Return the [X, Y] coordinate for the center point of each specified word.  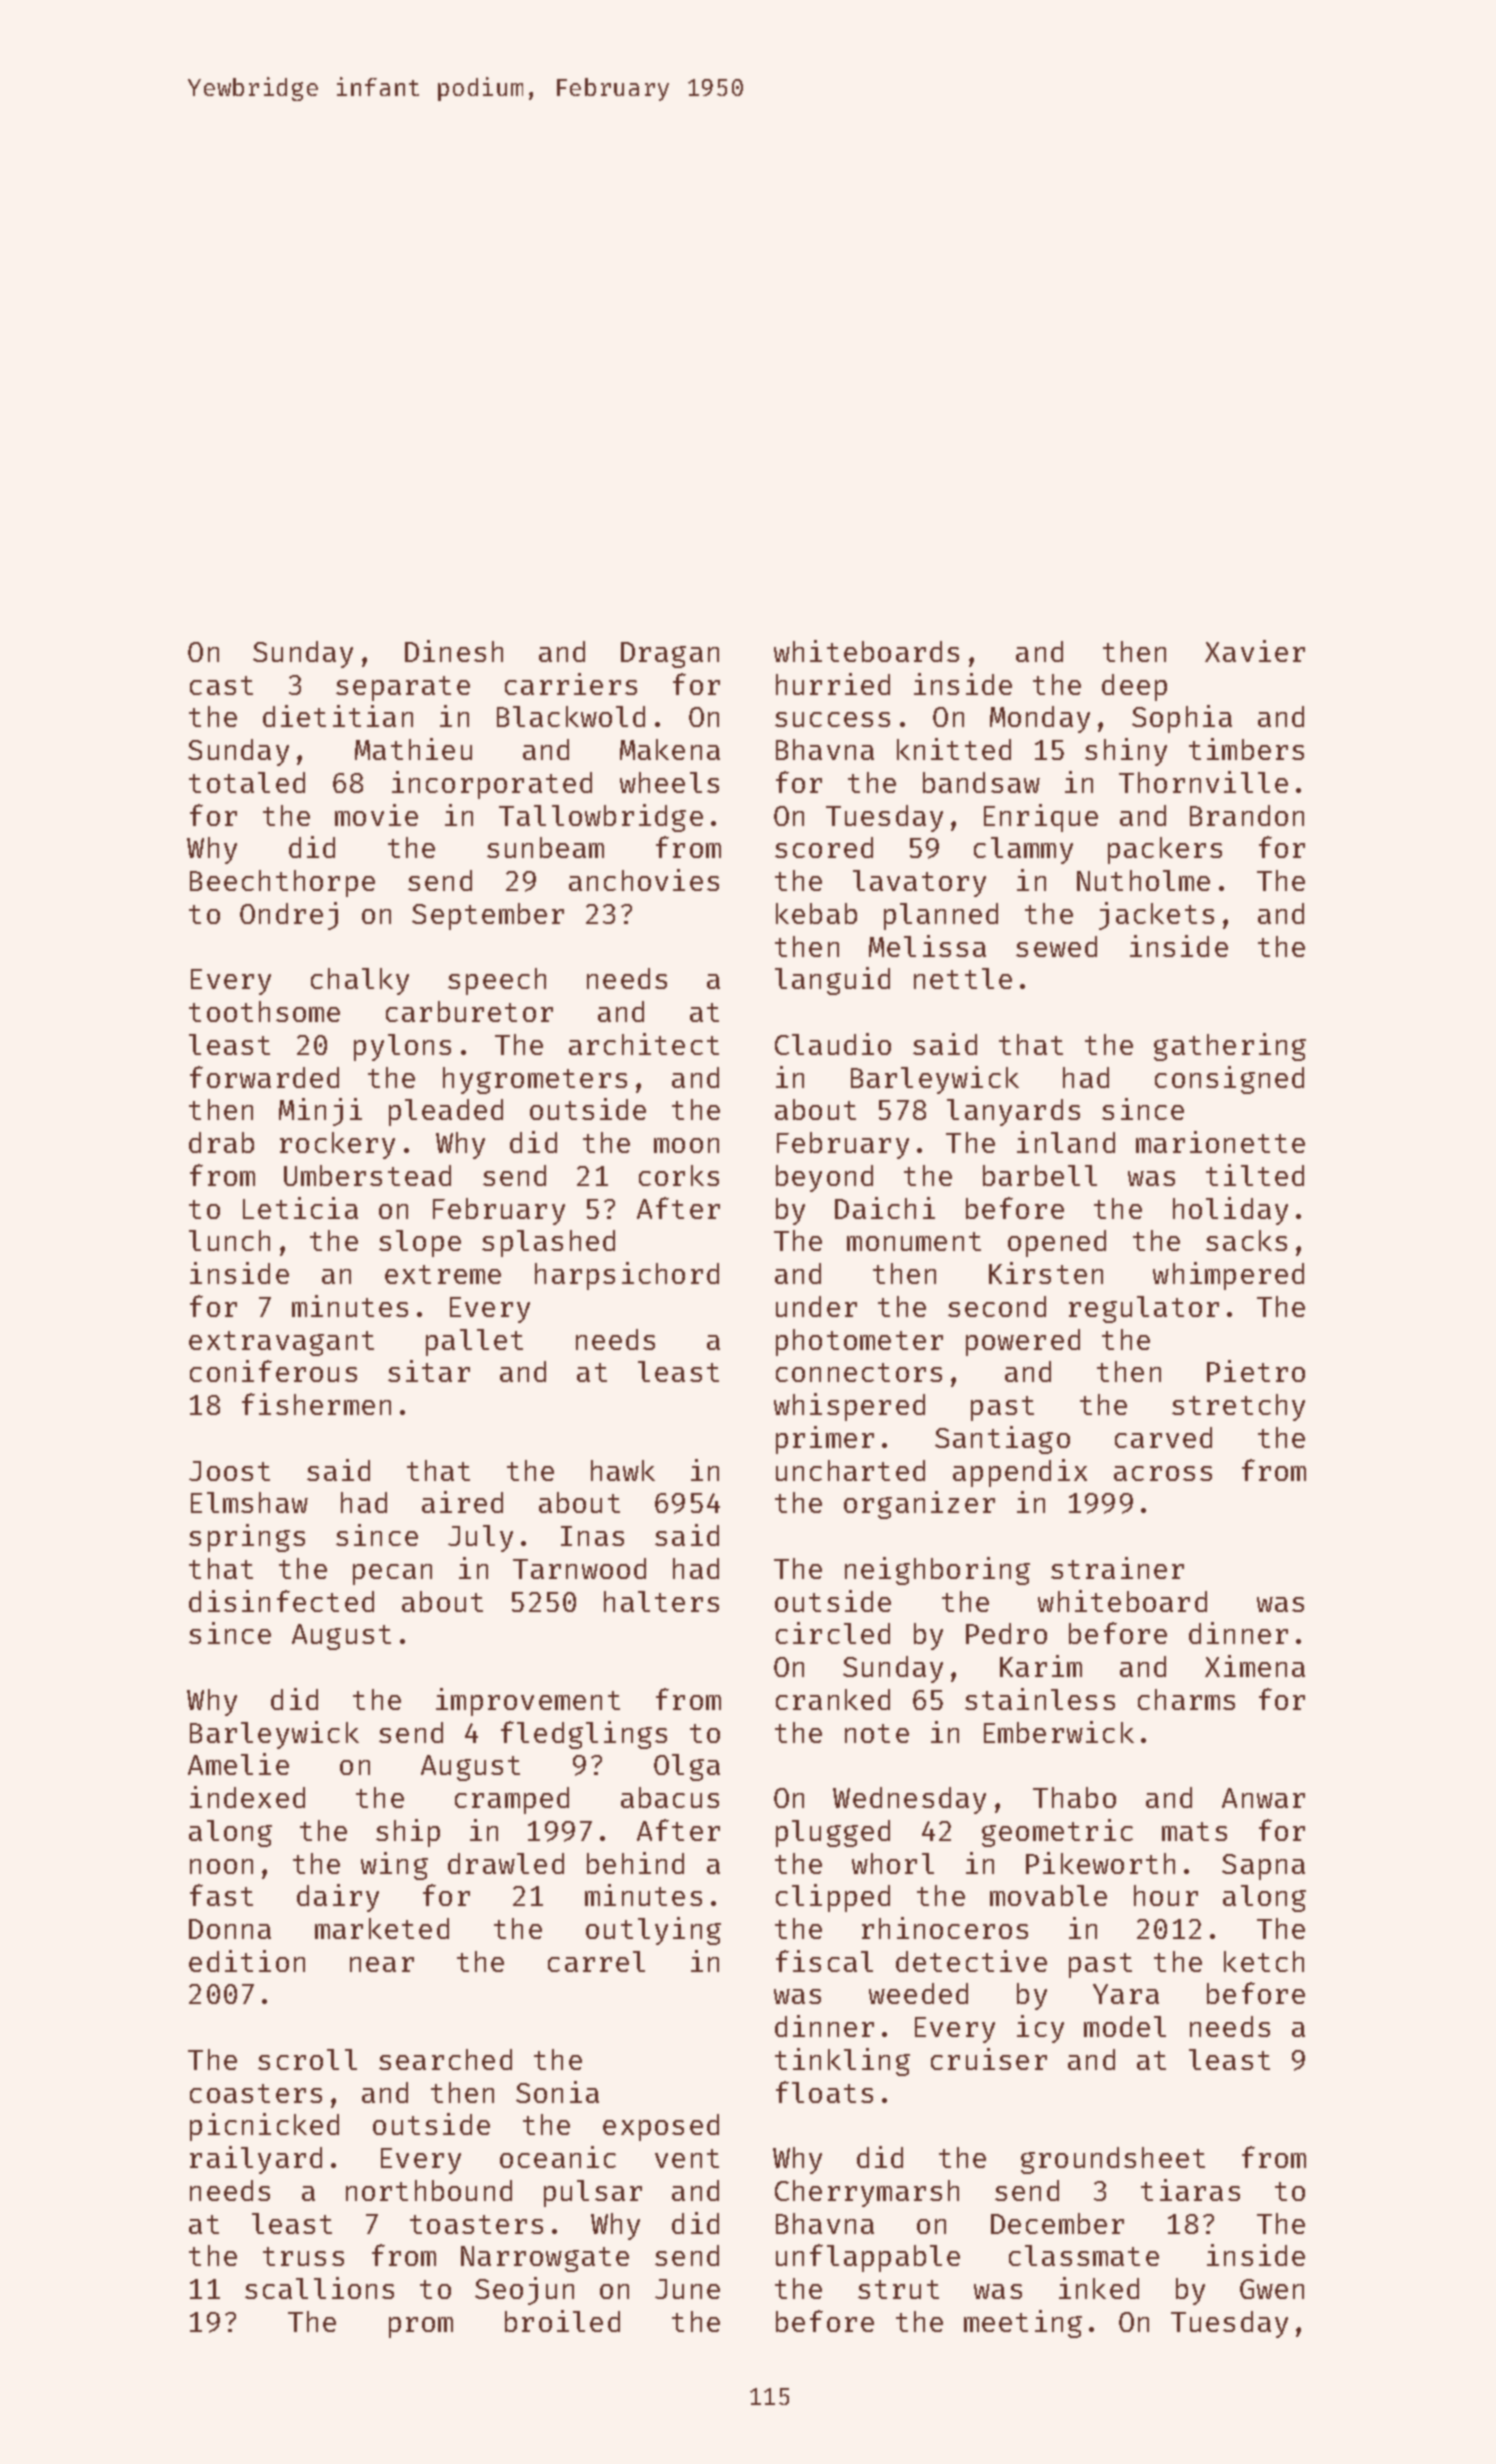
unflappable [868, 2258]
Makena [670, 749]
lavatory [919, 883]
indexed [247, 1797]
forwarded [264, 1077]
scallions [319, 2288]
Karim [1041, 1666]
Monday [1040, 719]
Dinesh [454, 651]
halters [661, 1601]
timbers [1246, 749]
